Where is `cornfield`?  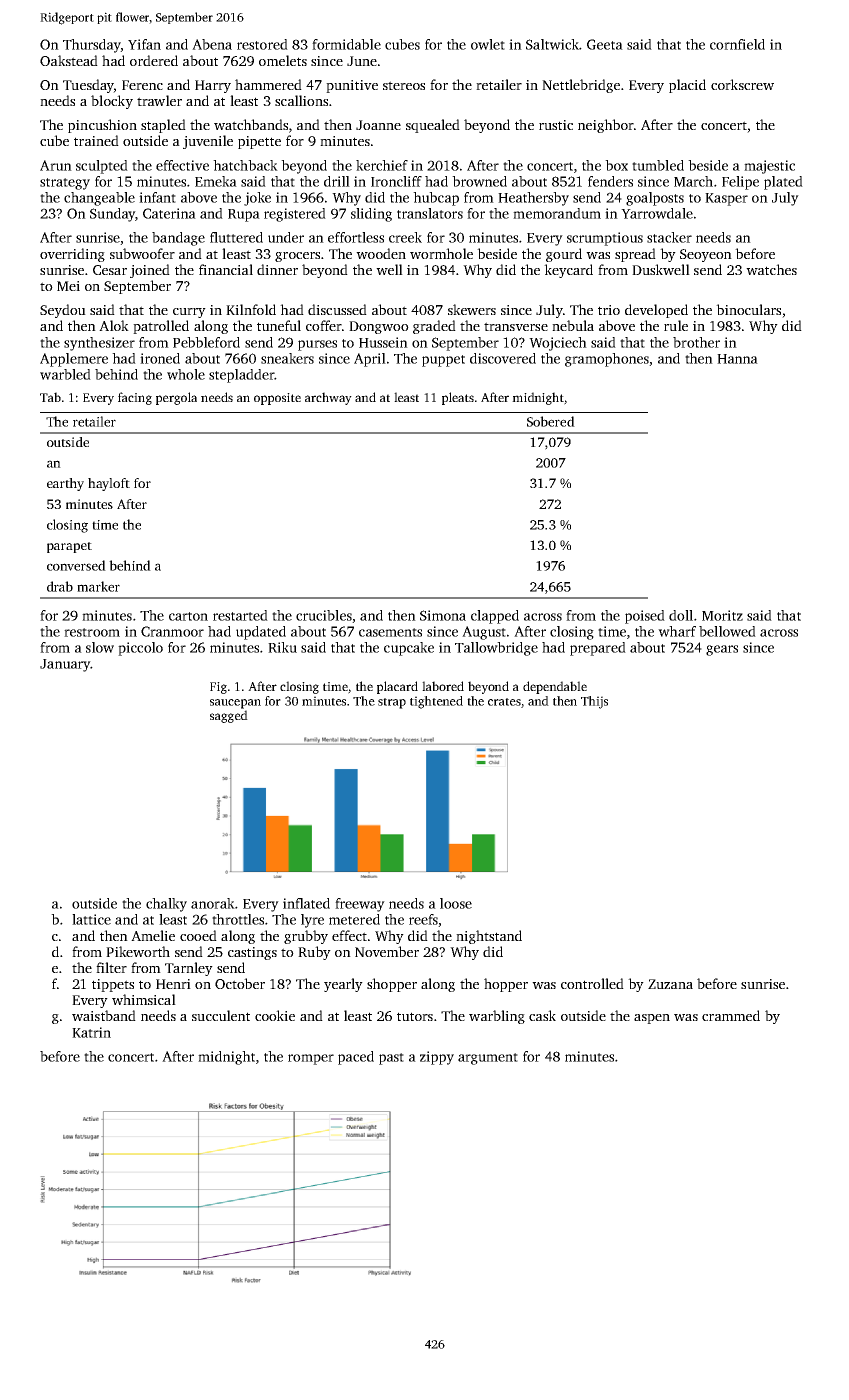
cornfield is located at coordinates (737, 44).
